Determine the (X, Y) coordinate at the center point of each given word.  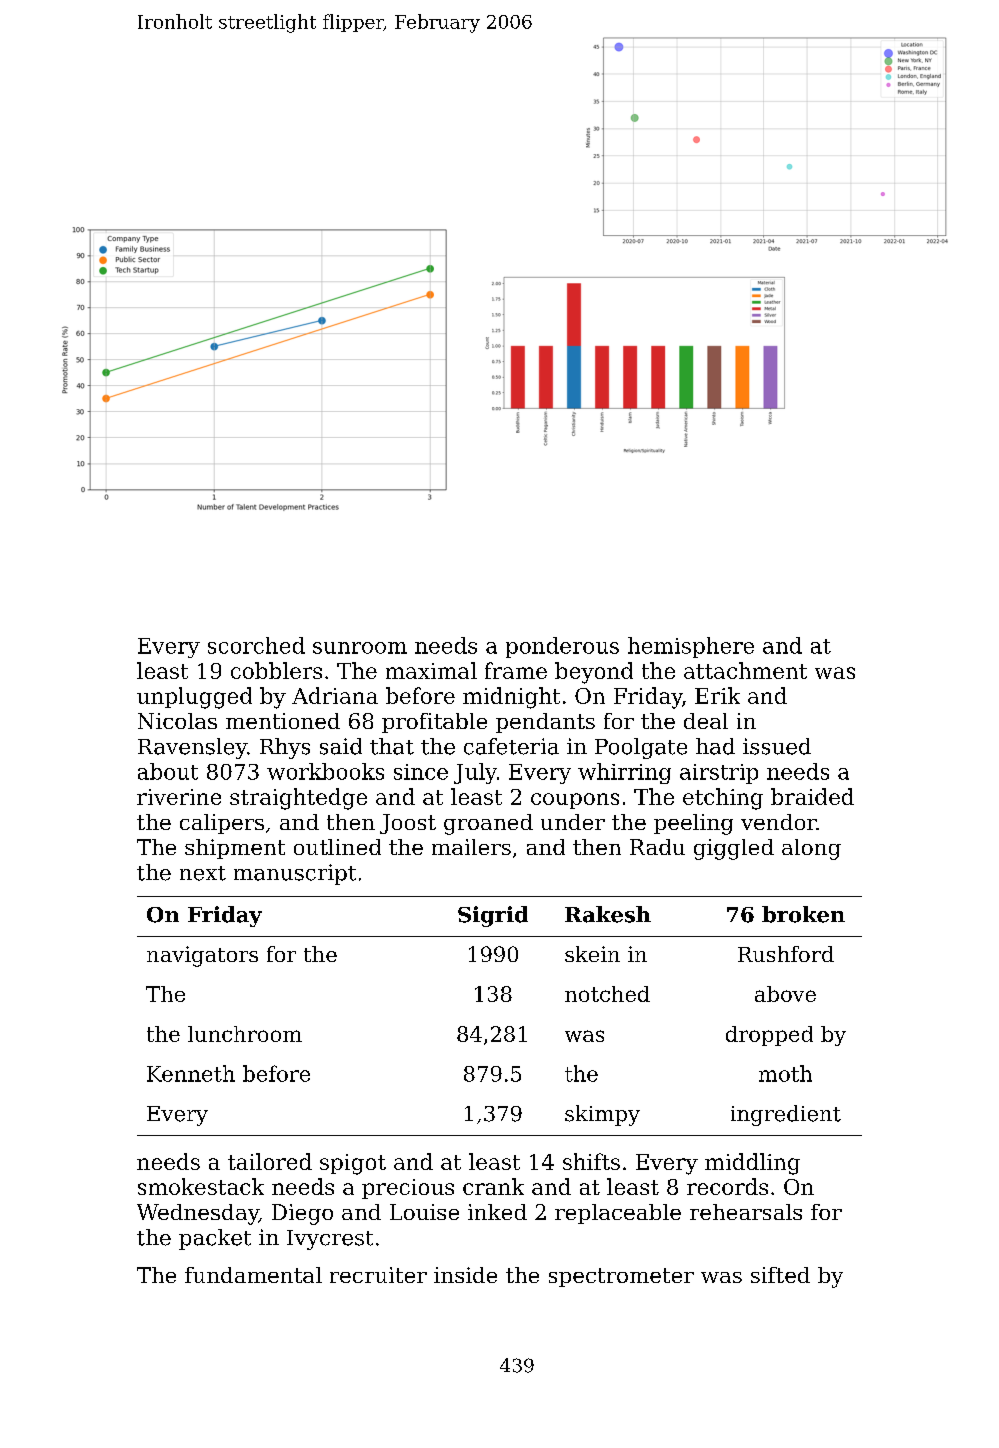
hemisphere (691, 647)
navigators (202, 956)
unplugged (194, 698)
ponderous (562, 647)
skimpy (602, 1115)
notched (607, 994)
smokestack (201, 1186)
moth (785, 1073)
